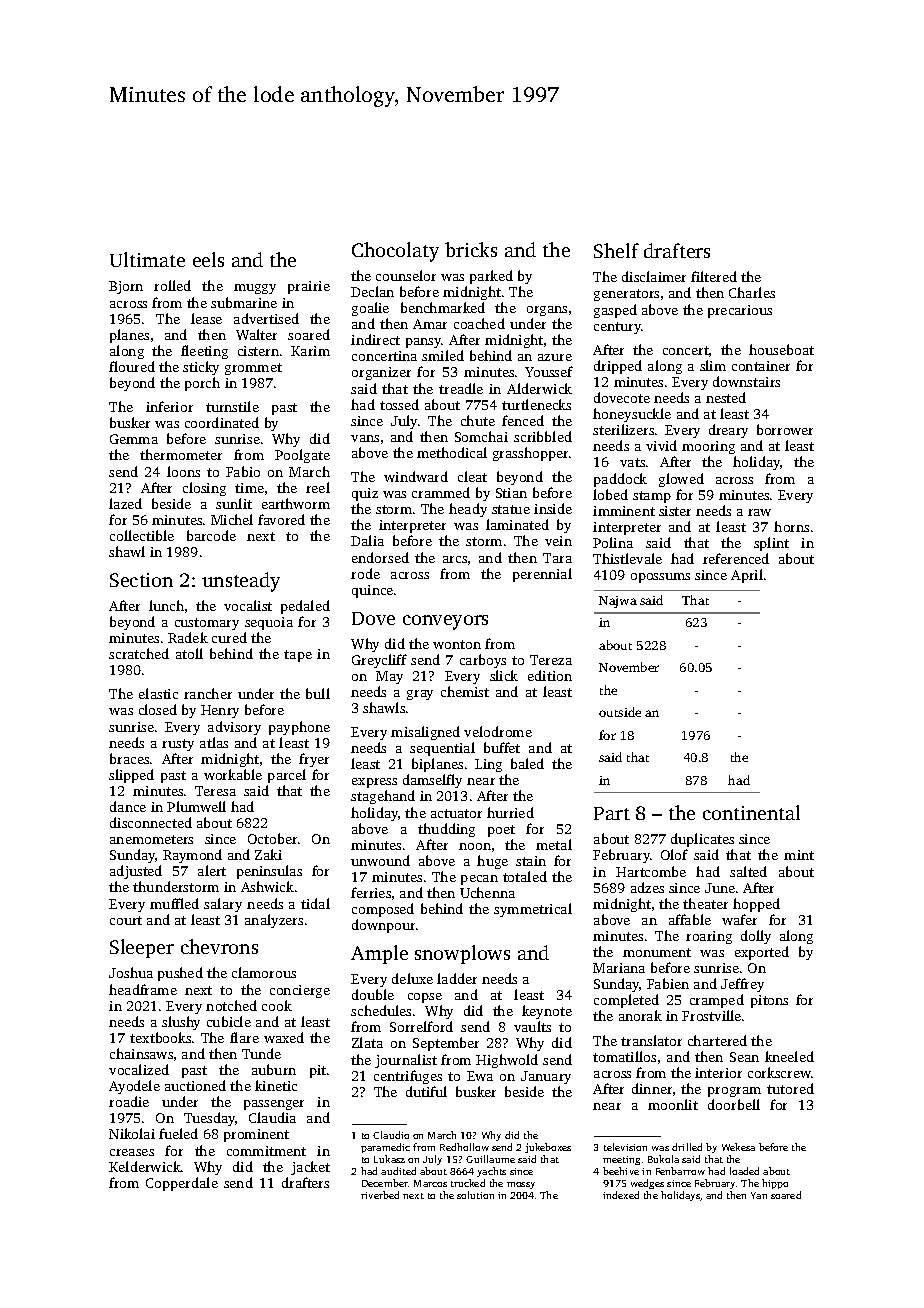  I want to click on Wekesa, so click(738, 1147).
